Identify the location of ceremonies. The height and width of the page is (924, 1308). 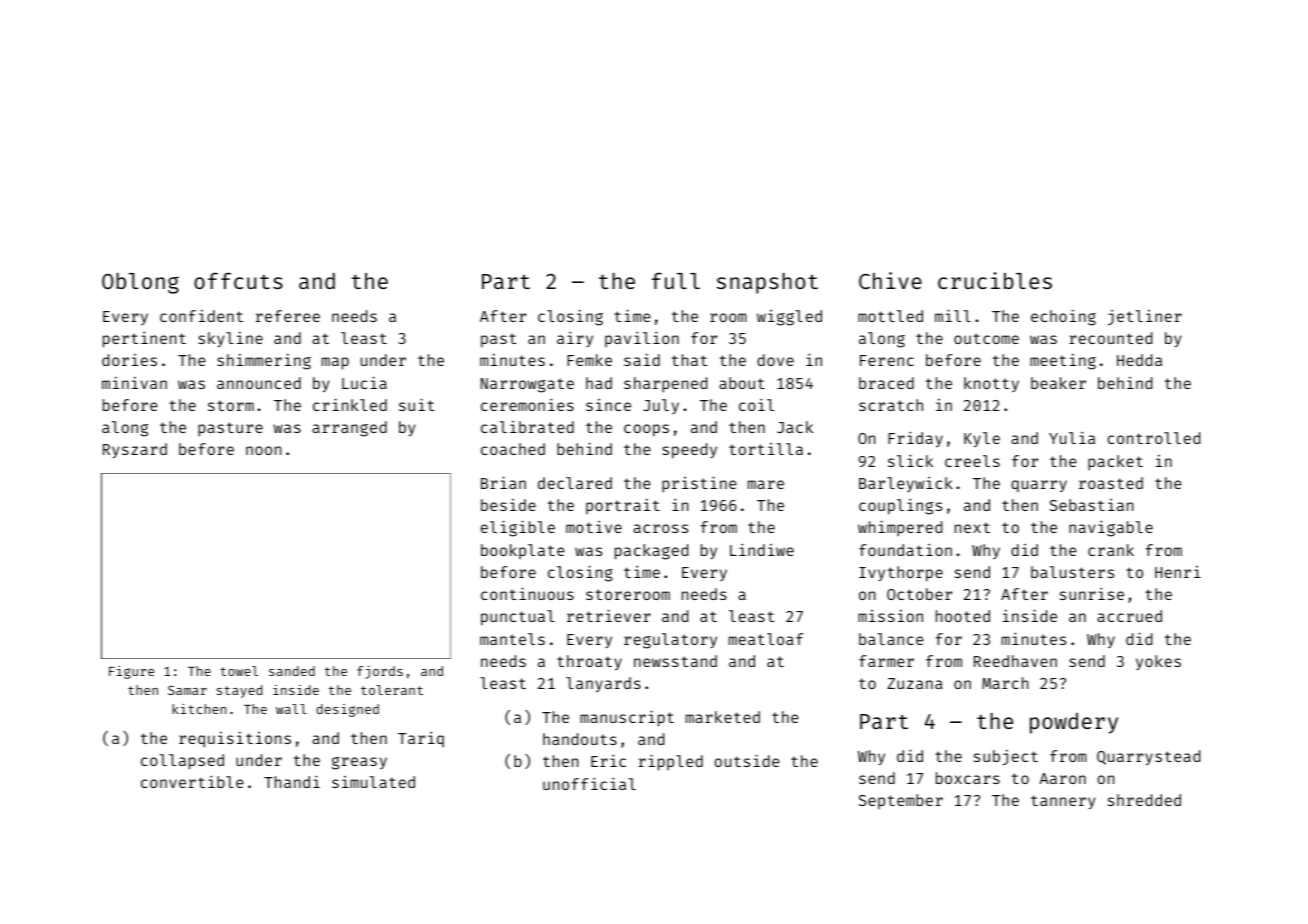
(527, 405).
